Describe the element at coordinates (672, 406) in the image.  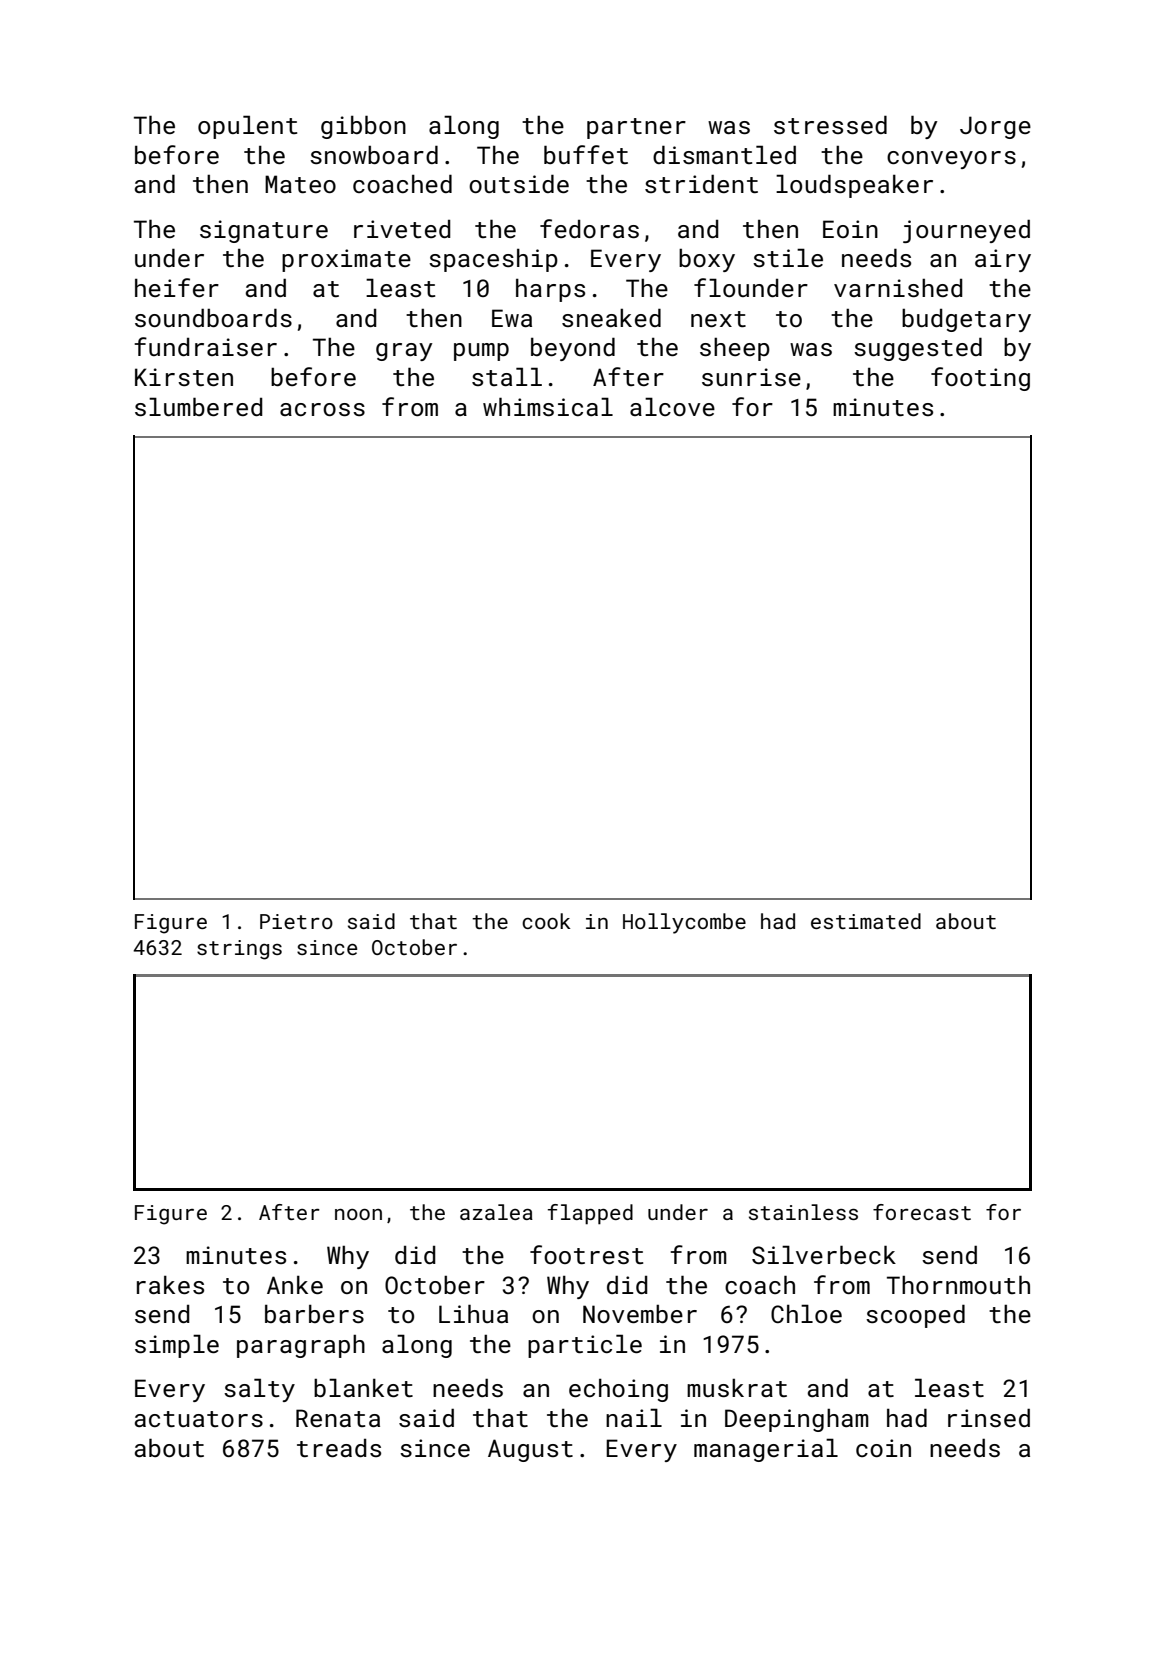
I see `alcove` at that location.
